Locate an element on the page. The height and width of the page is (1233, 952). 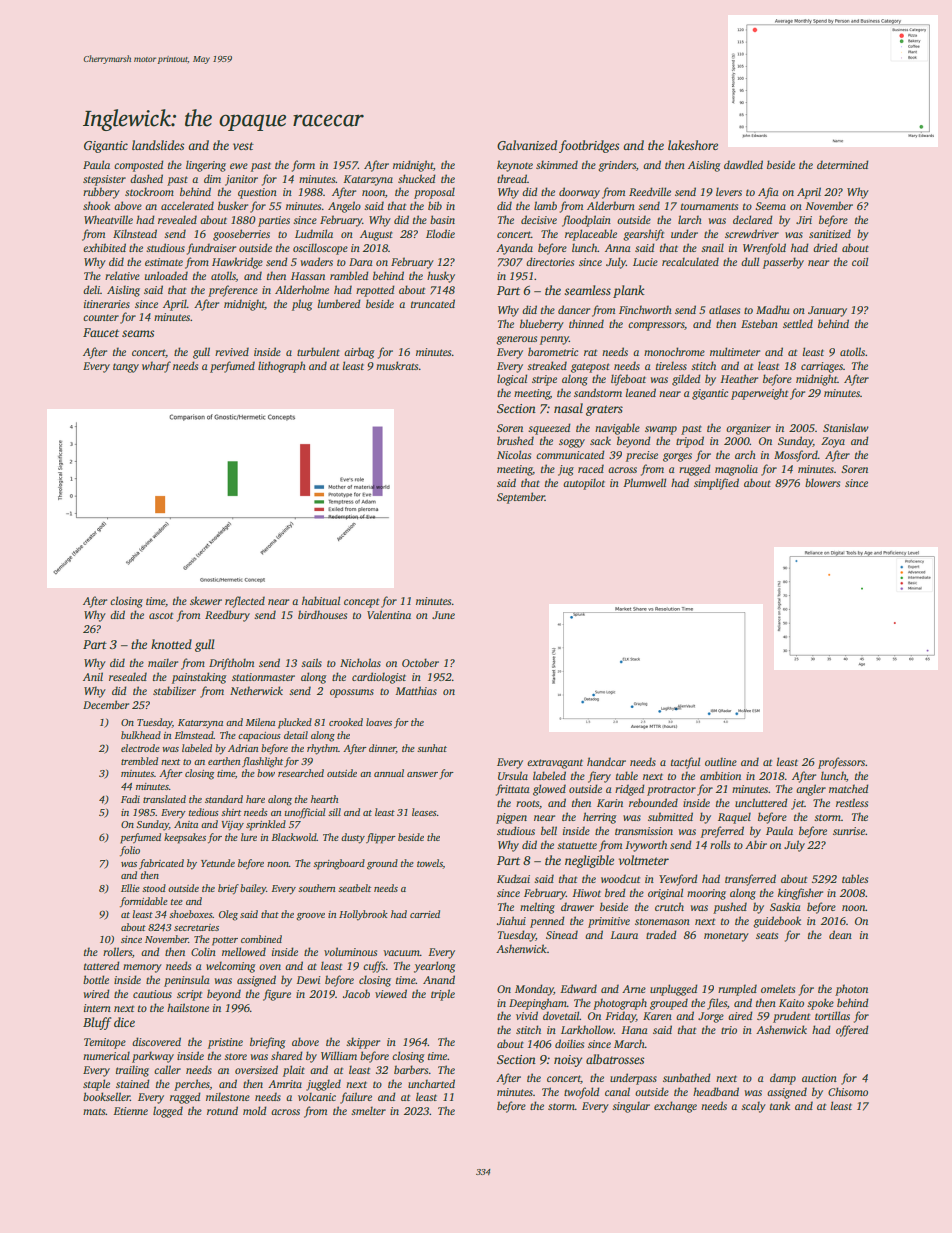
Galvanized is located at coordinates (527, 145).
